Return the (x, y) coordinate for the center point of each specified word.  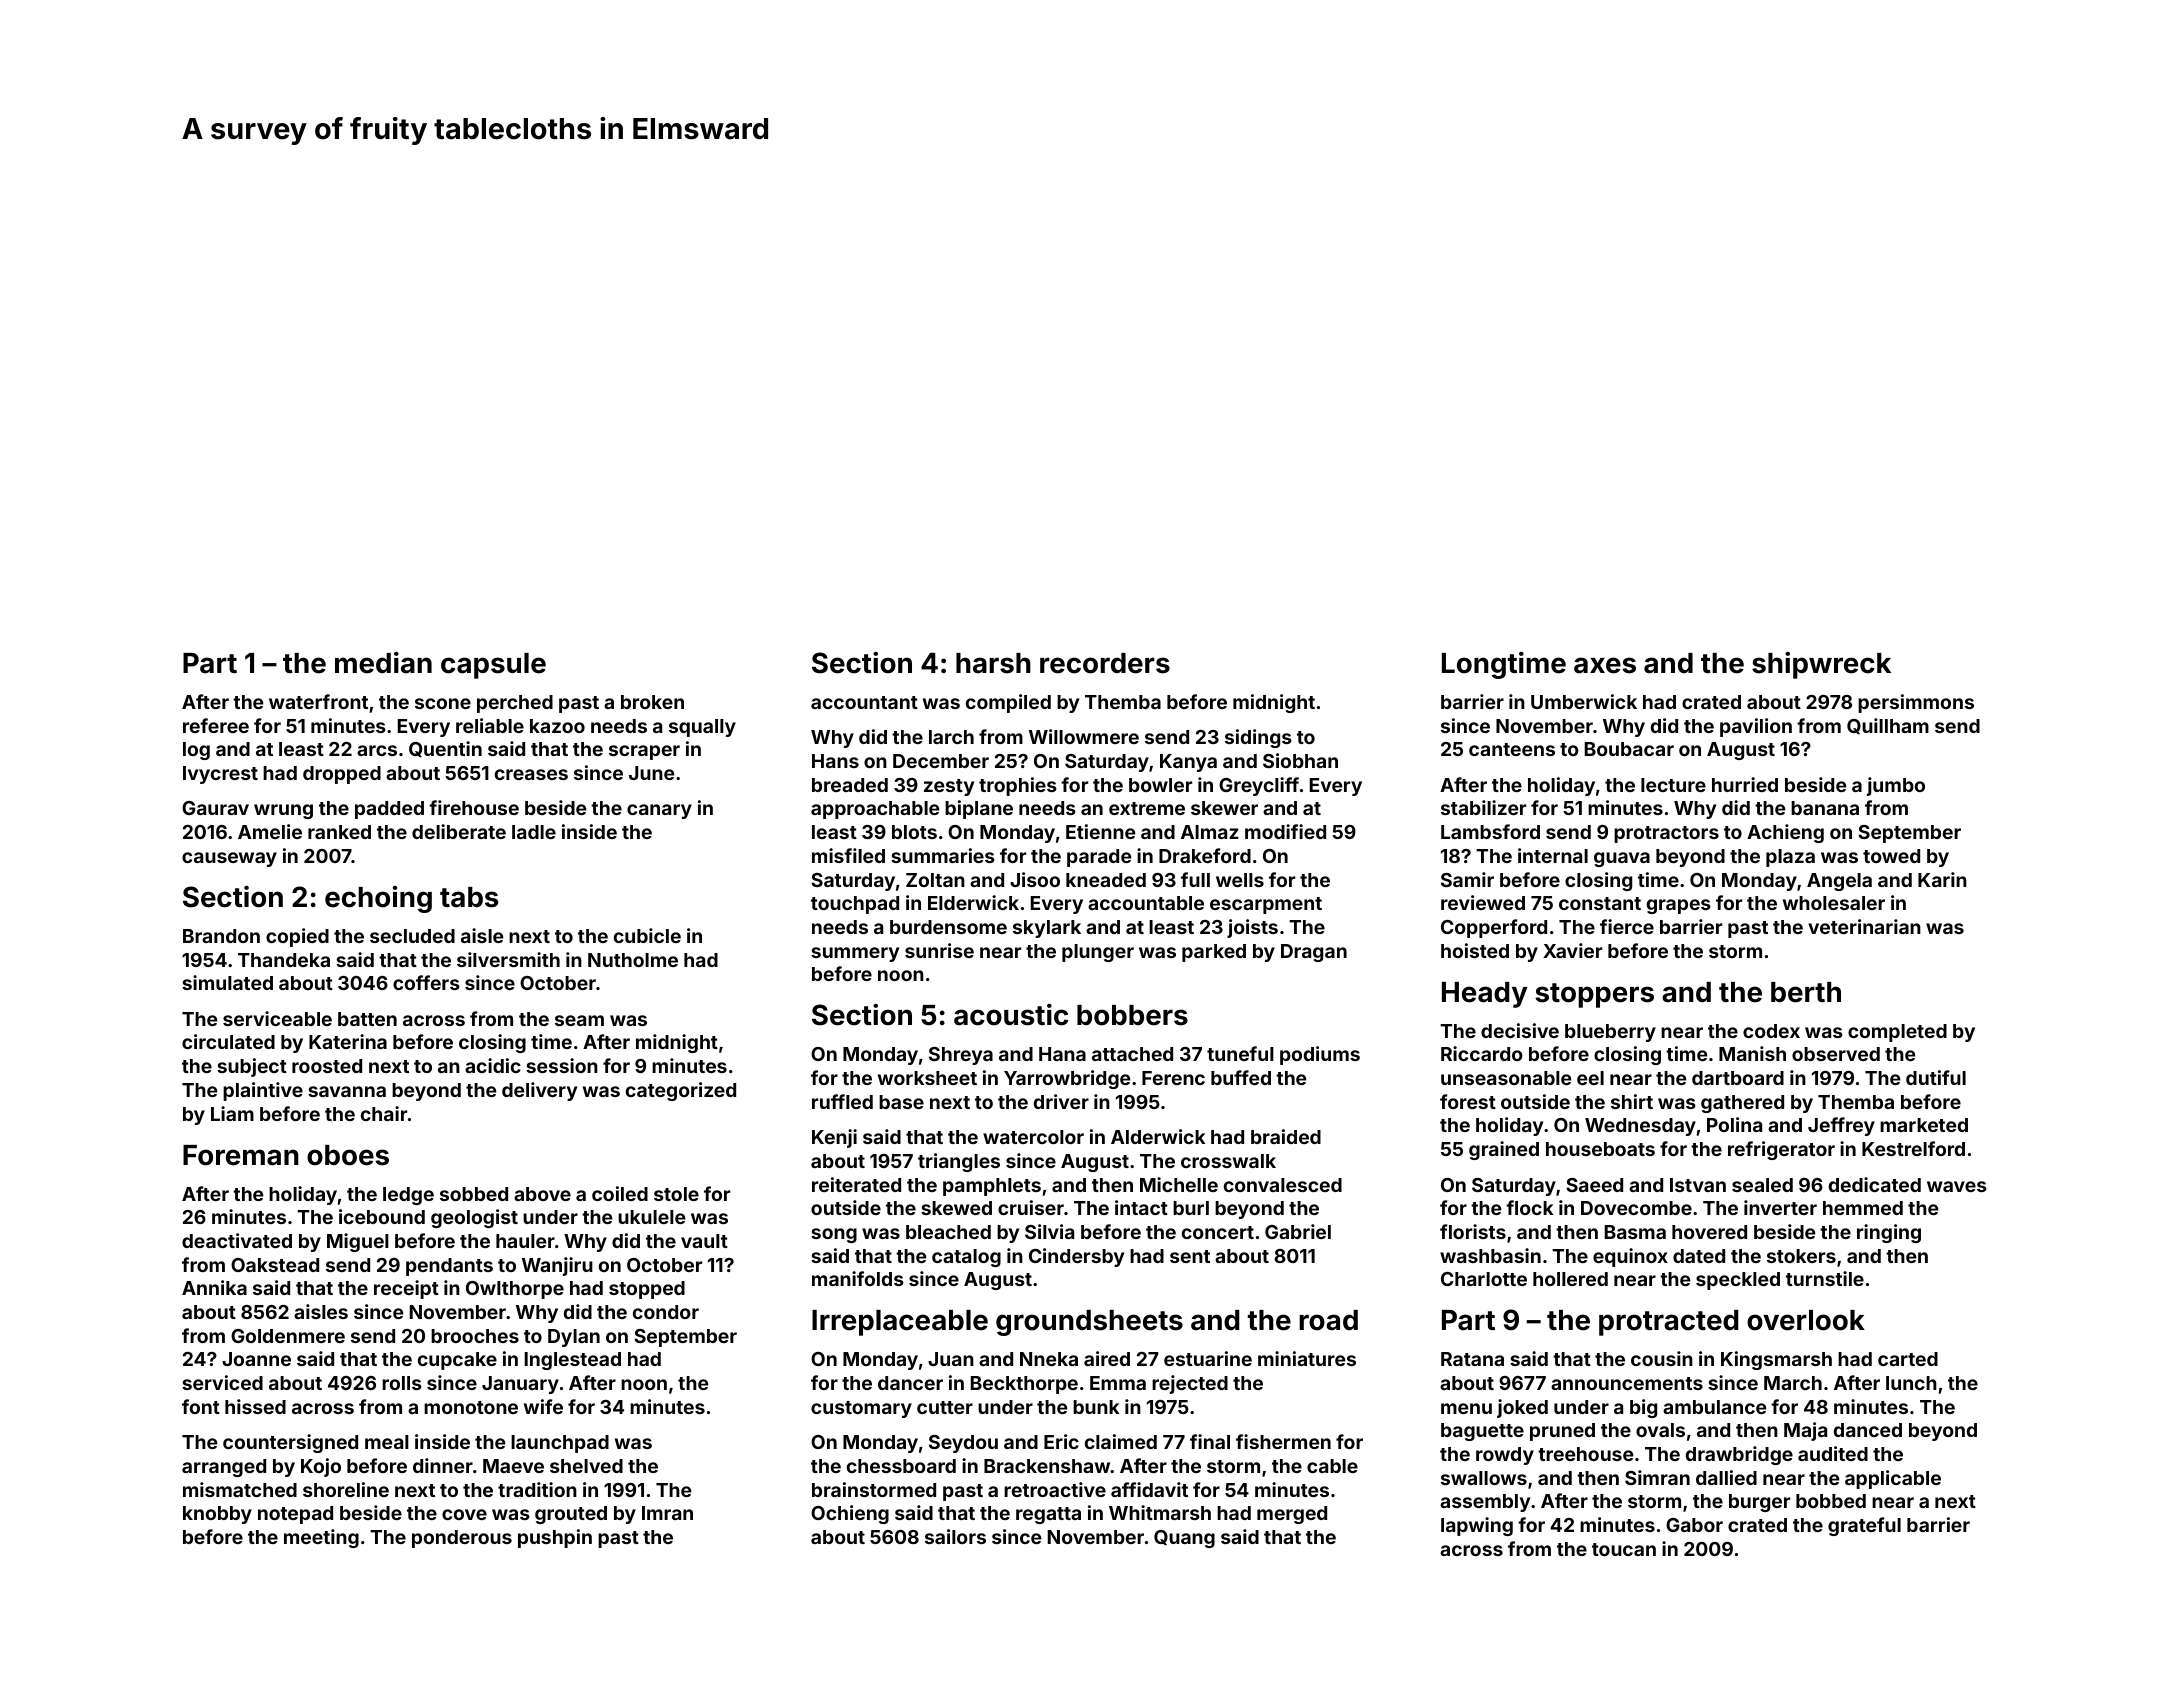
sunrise (939, 950)
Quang (1184, 1539)
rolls (402, 1383)
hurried (1745, 784)
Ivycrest (220, 775)
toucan (1624, 1549)
